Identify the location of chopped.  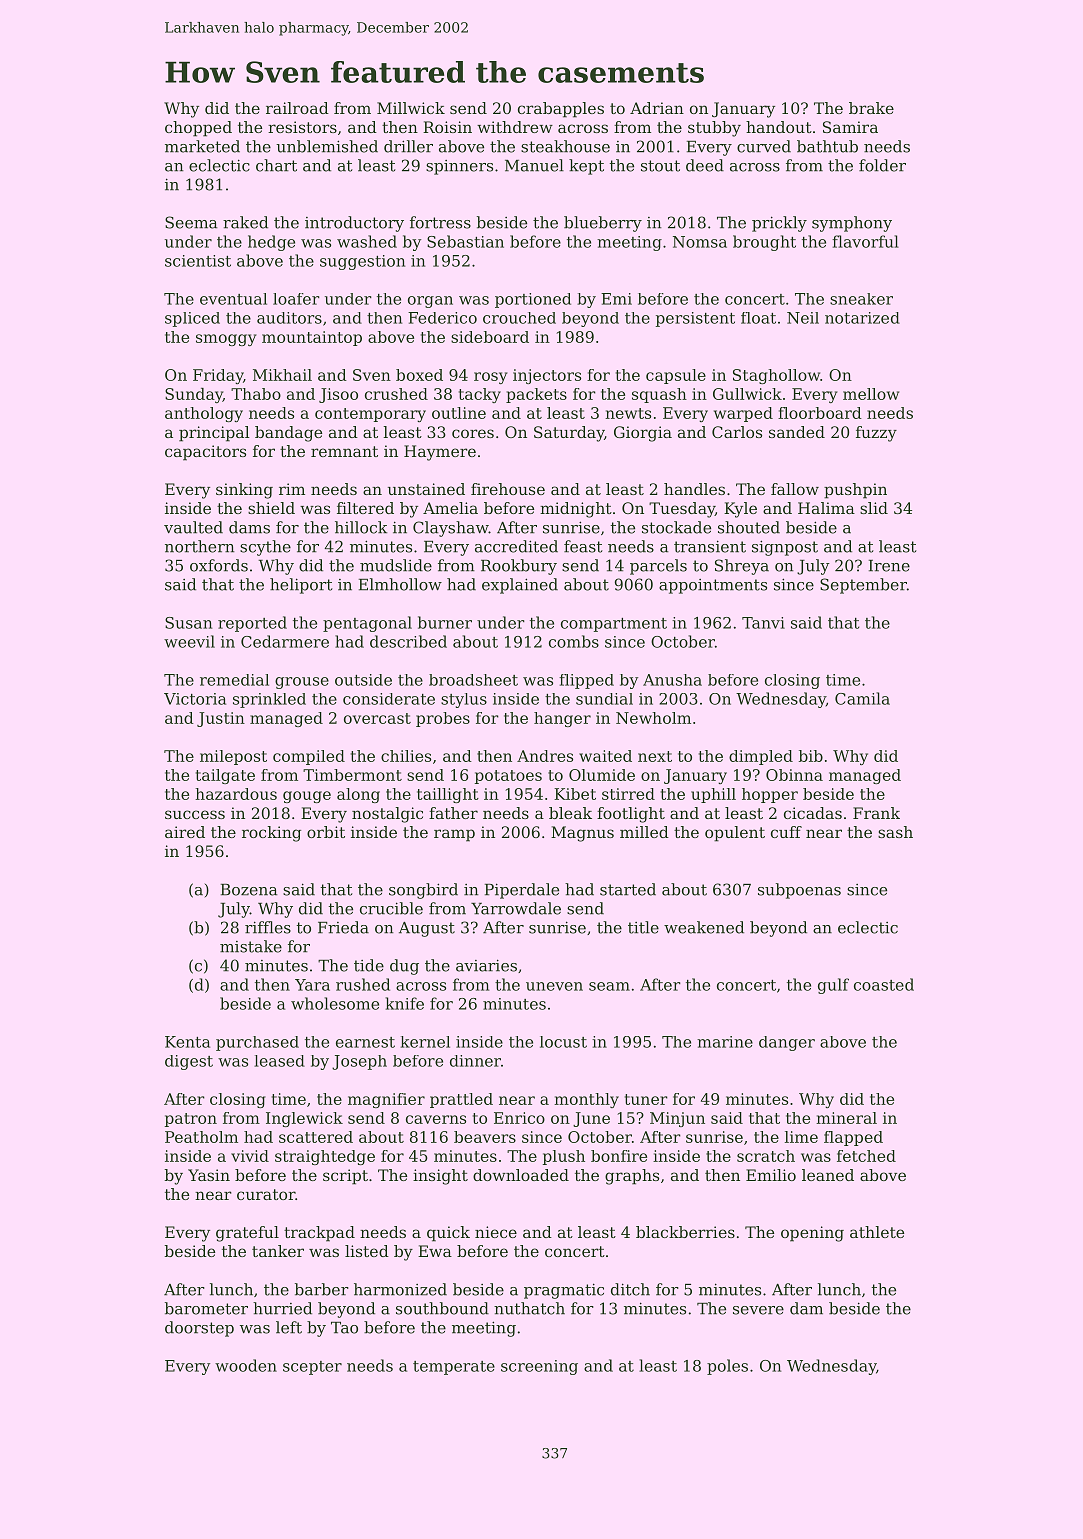
(198, 129).
